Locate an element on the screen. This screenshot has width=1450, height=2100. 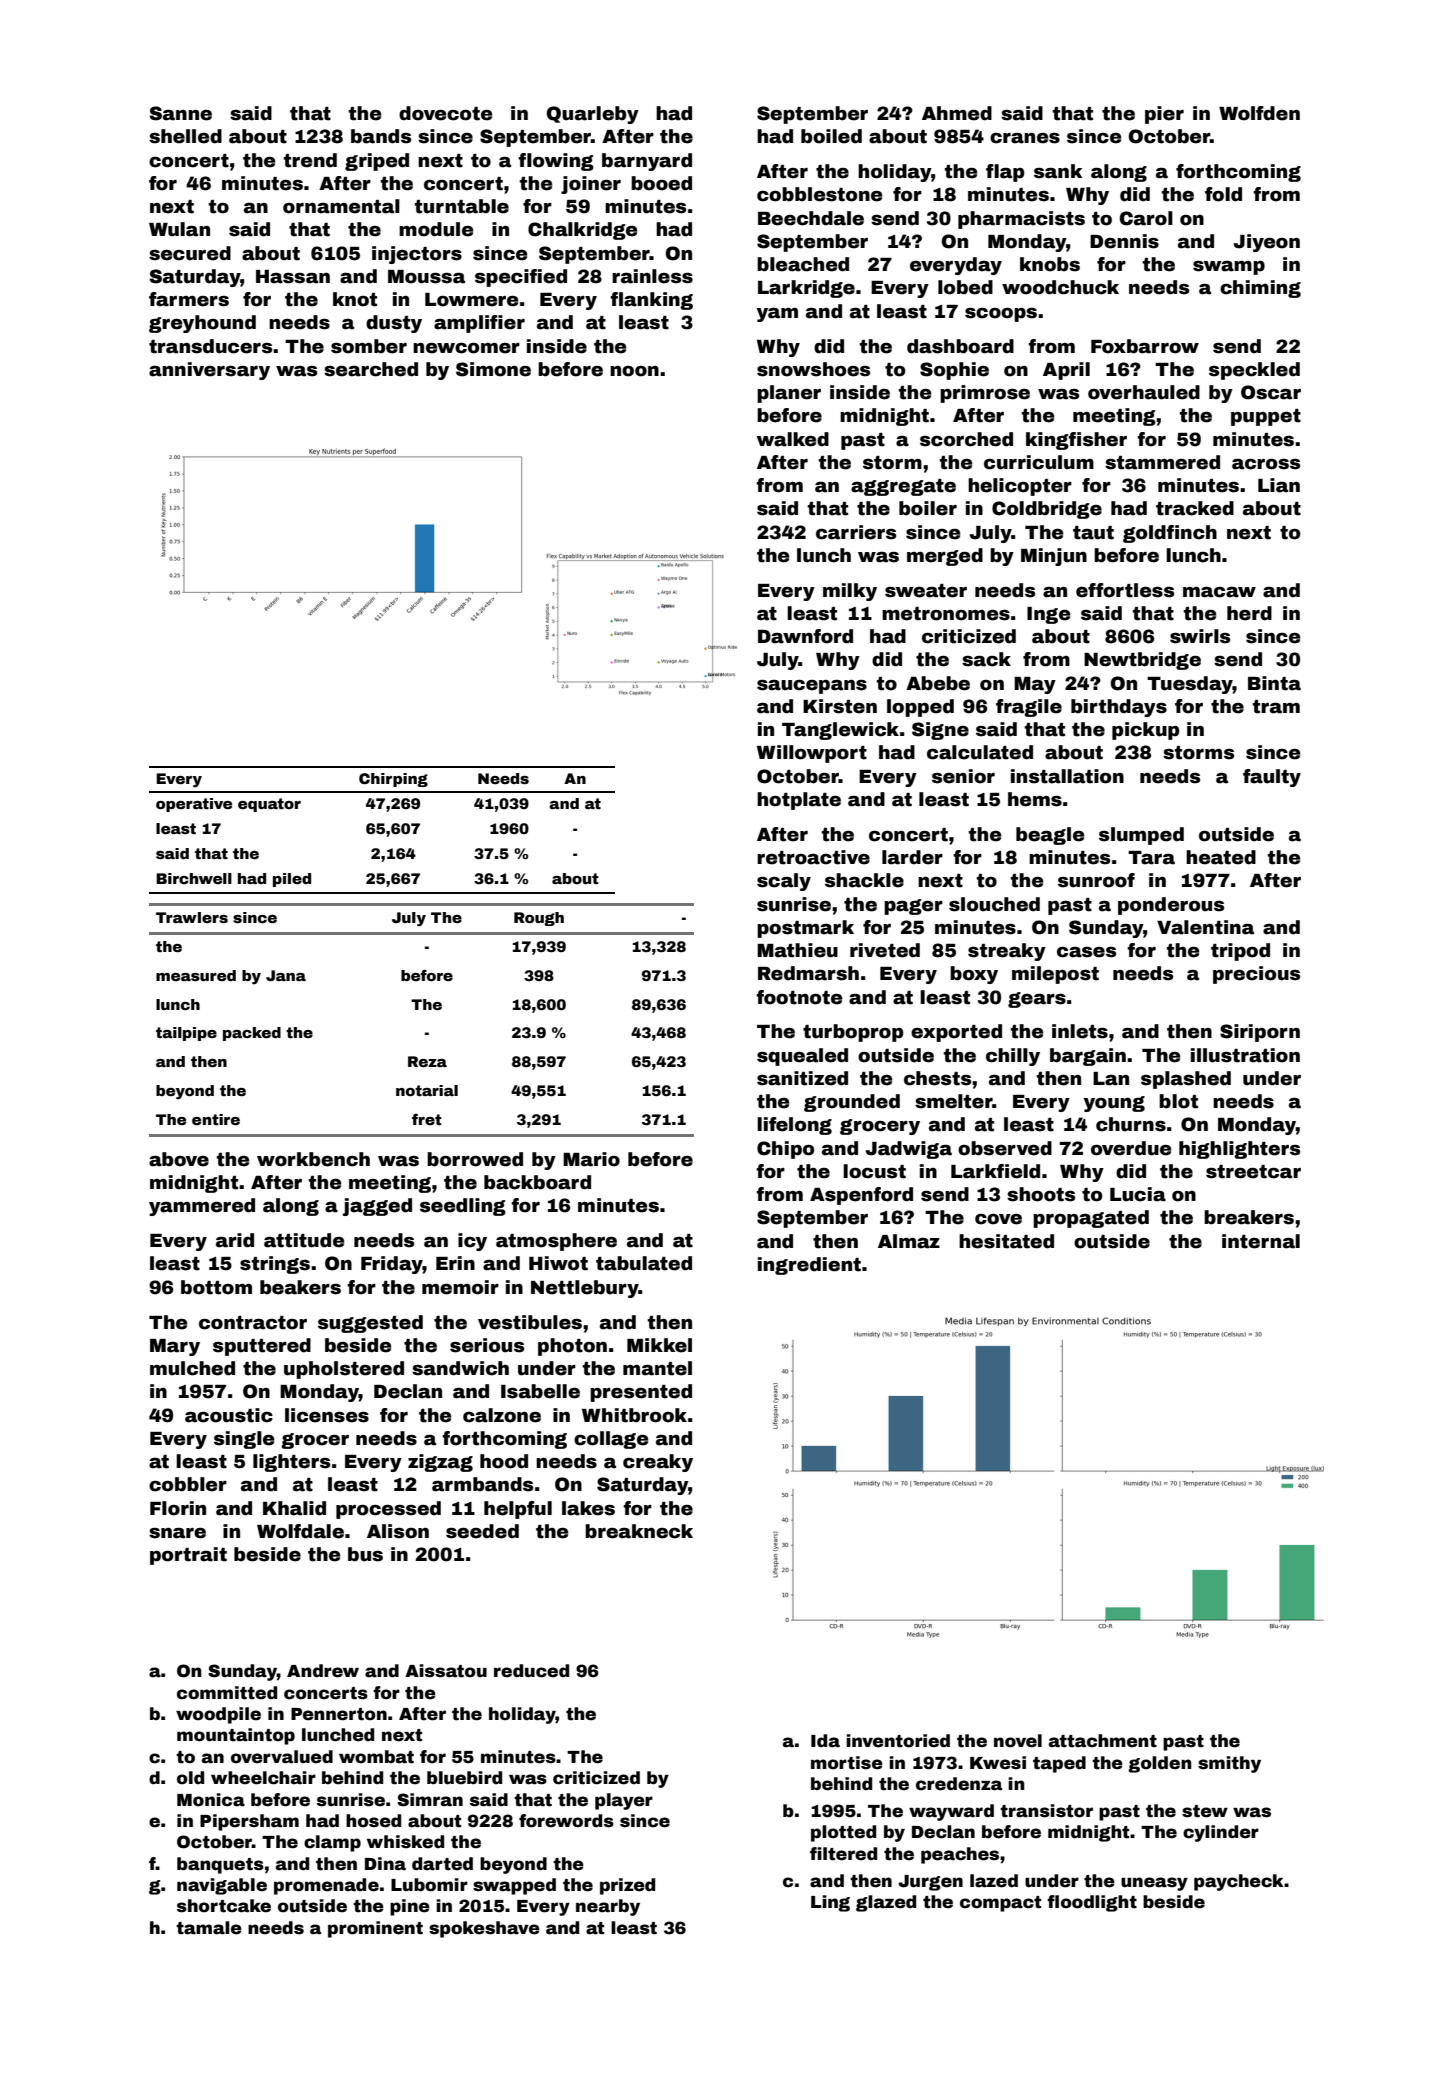
Chirping is located at coordinates (393, 780).
